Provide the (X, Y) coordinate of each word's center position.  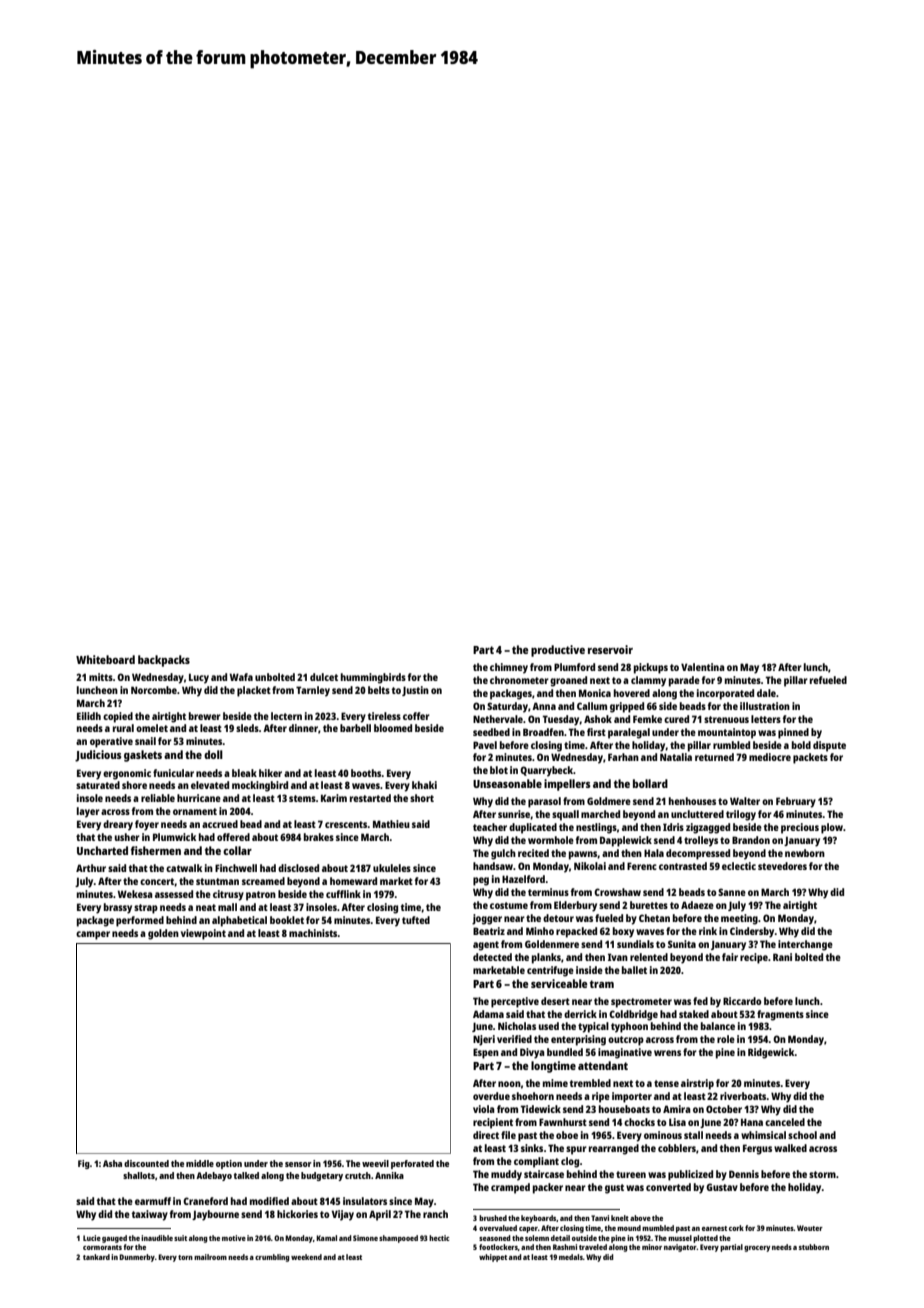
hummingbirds (373, 678)
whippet (493, 1258)
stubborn (814, 1247)
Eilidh (89, 716)
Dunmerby (137, 1258)
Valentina (703, 667)
